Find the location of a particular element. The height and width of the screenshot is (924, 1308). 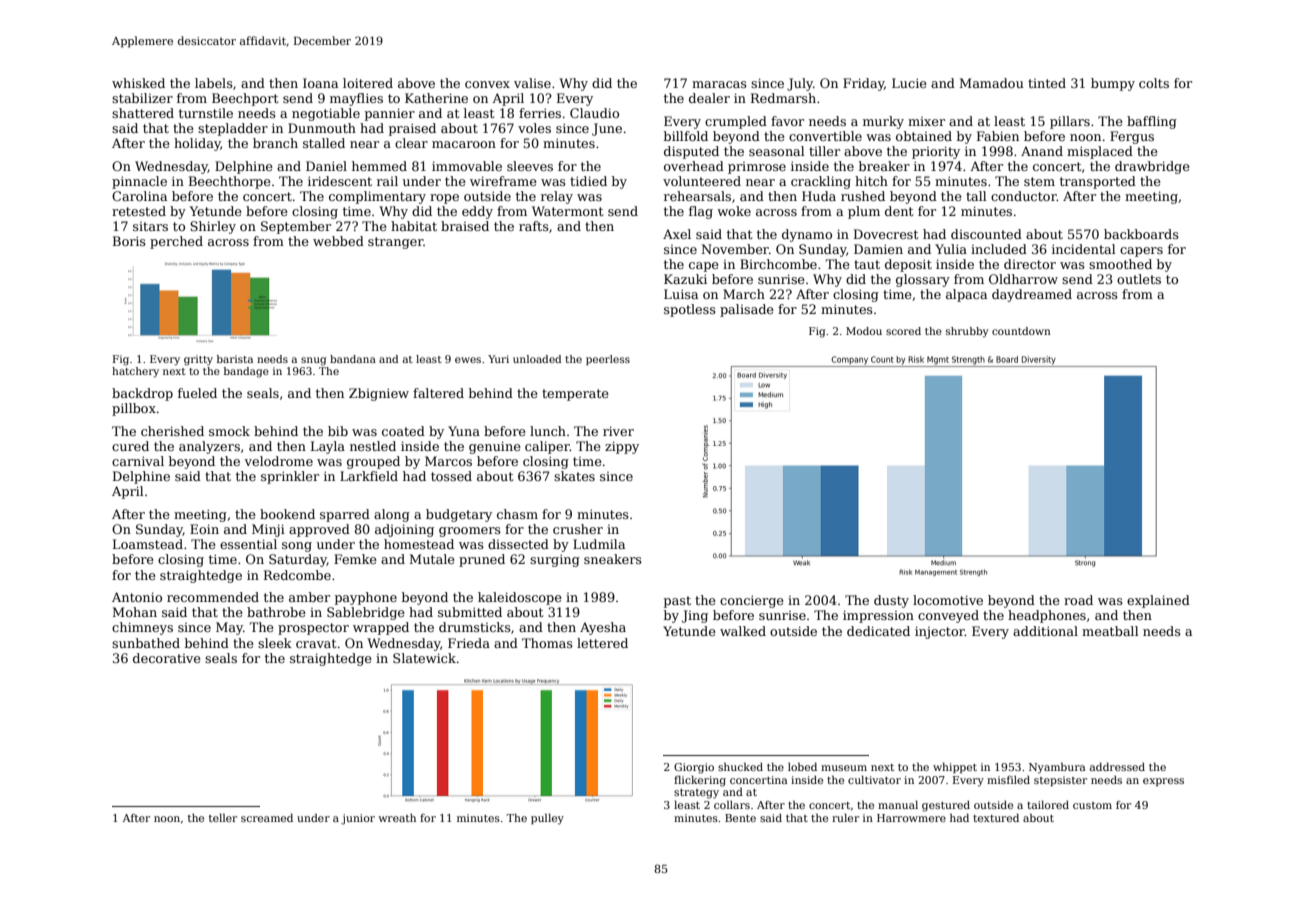

shrubby is located at coordinates (967, 332).
